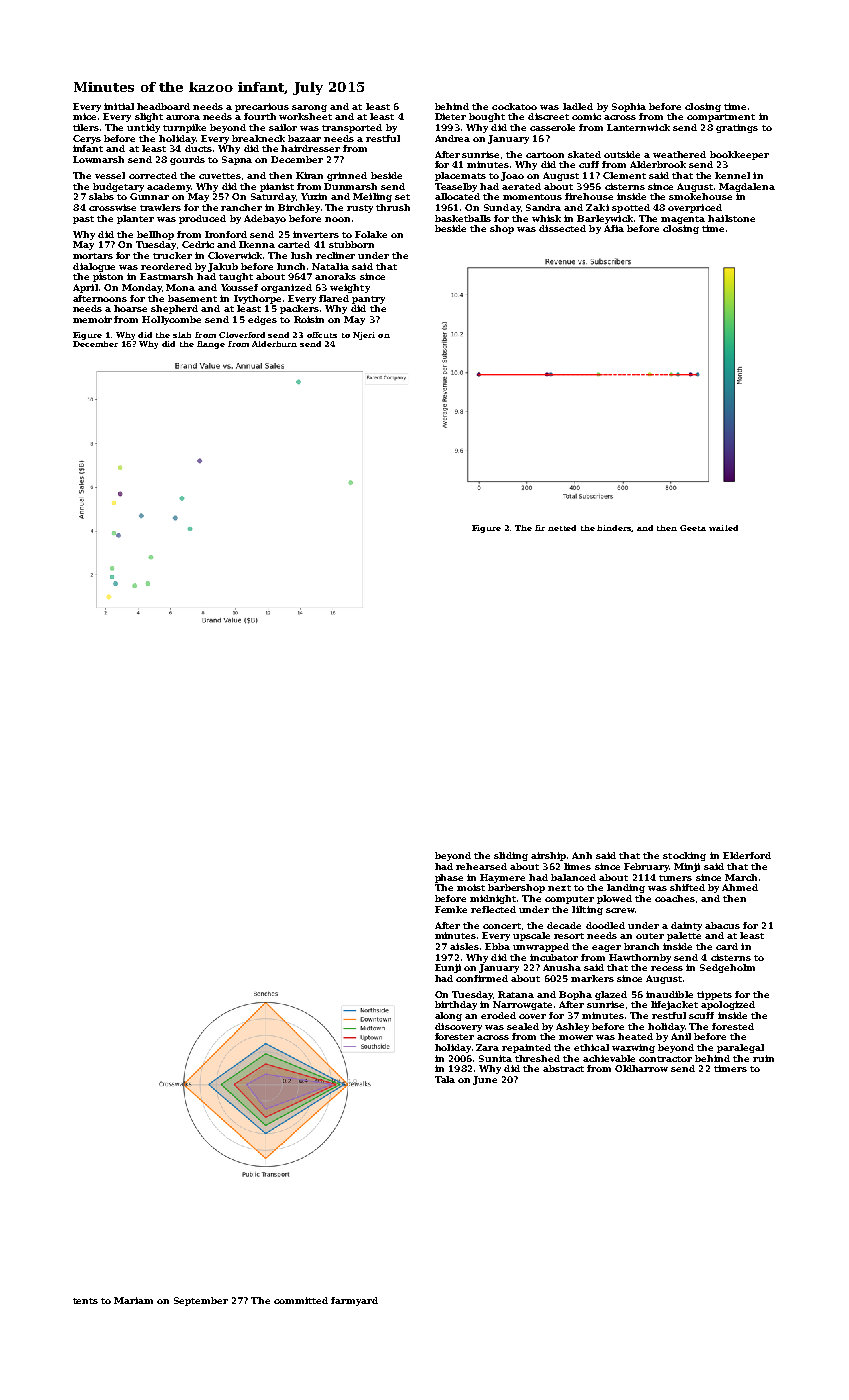 This screenshot has height=1400, width=849. Describe the element at coordinates (301, 1300) in the screenshot. I see `committed` at that location.
